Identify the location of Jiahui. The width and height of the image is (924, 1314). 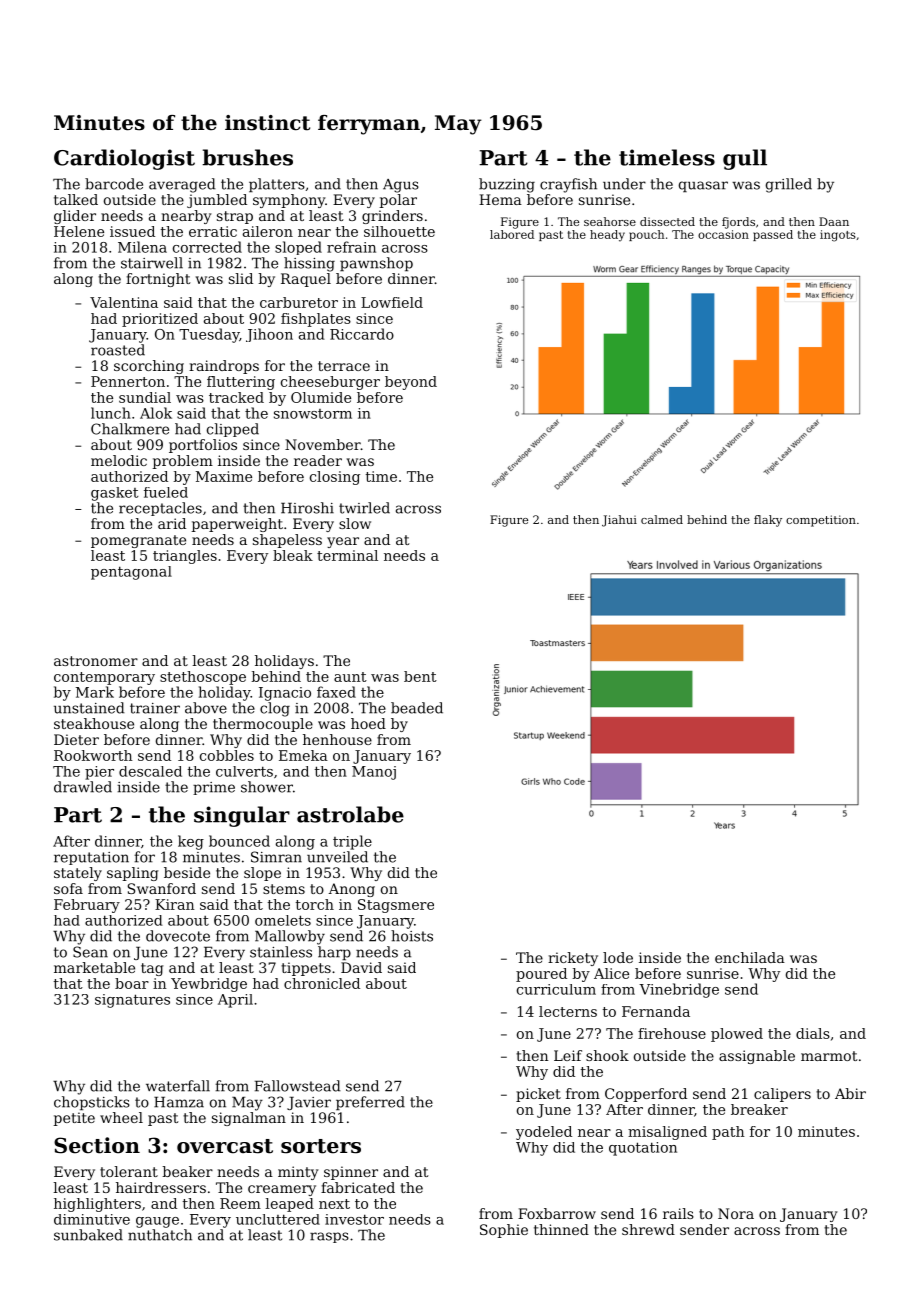
(619, 521).
